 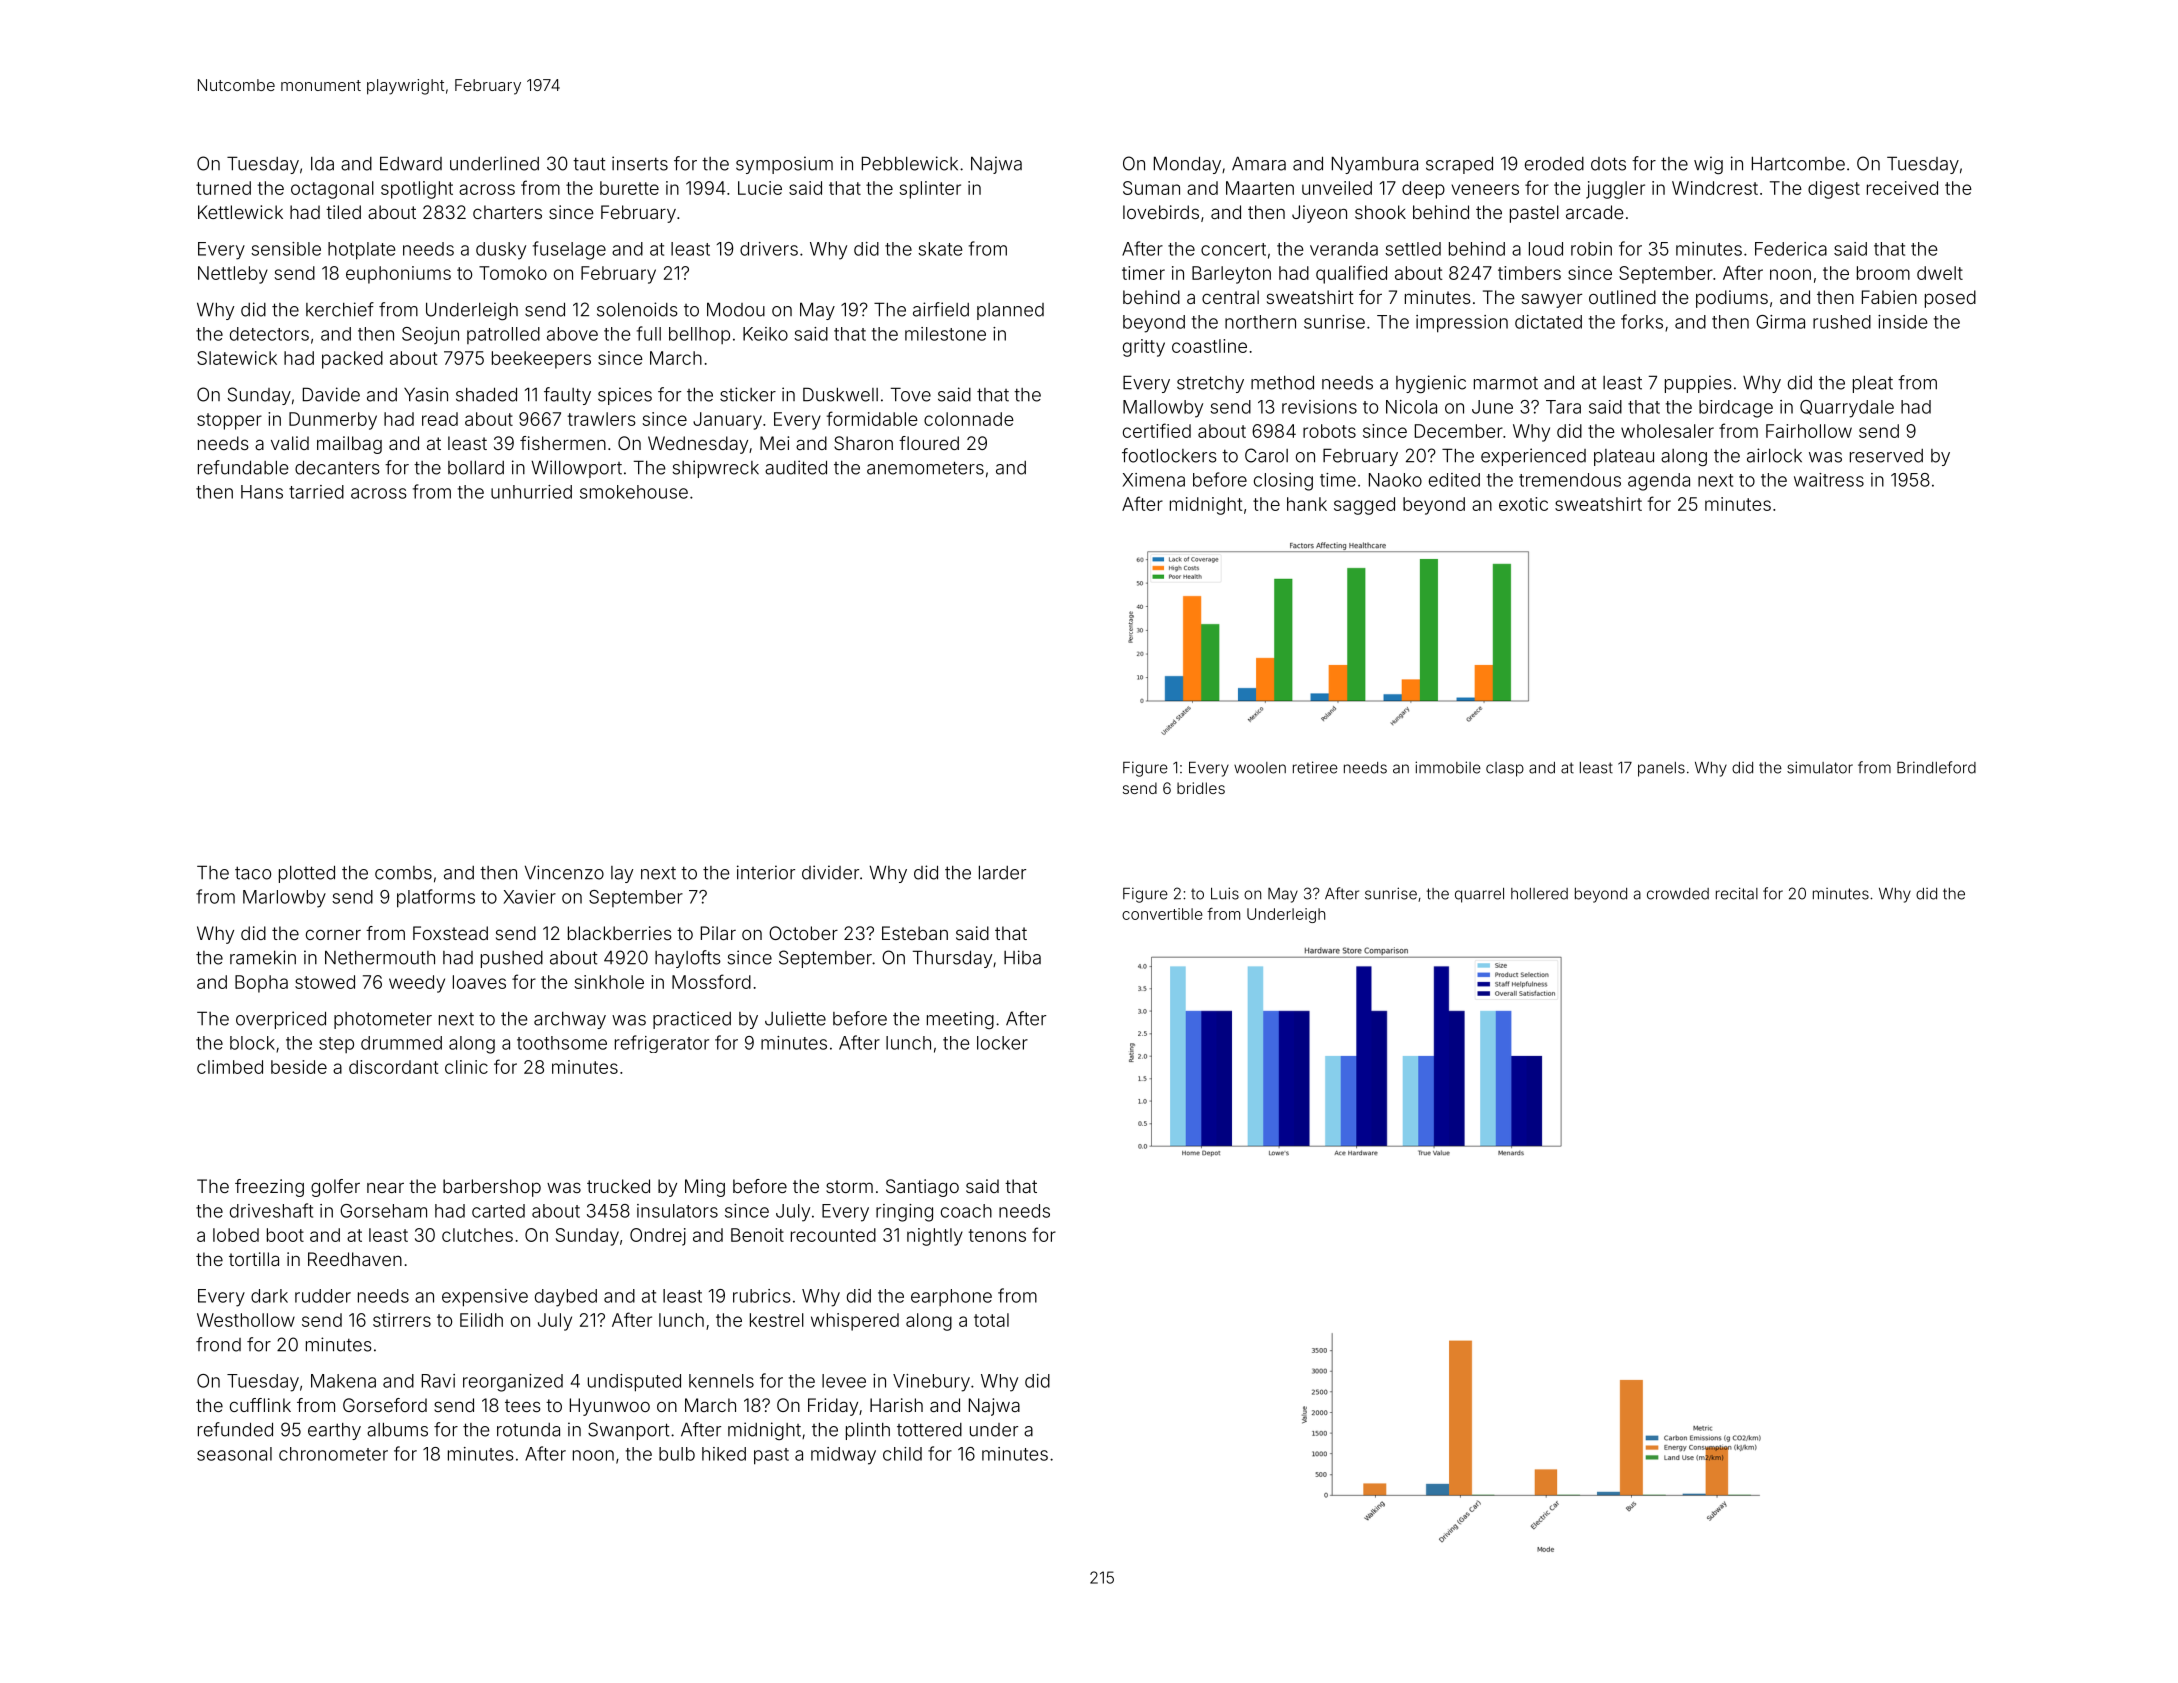 I want to click on woolen, so click(x=1260, y=768).
